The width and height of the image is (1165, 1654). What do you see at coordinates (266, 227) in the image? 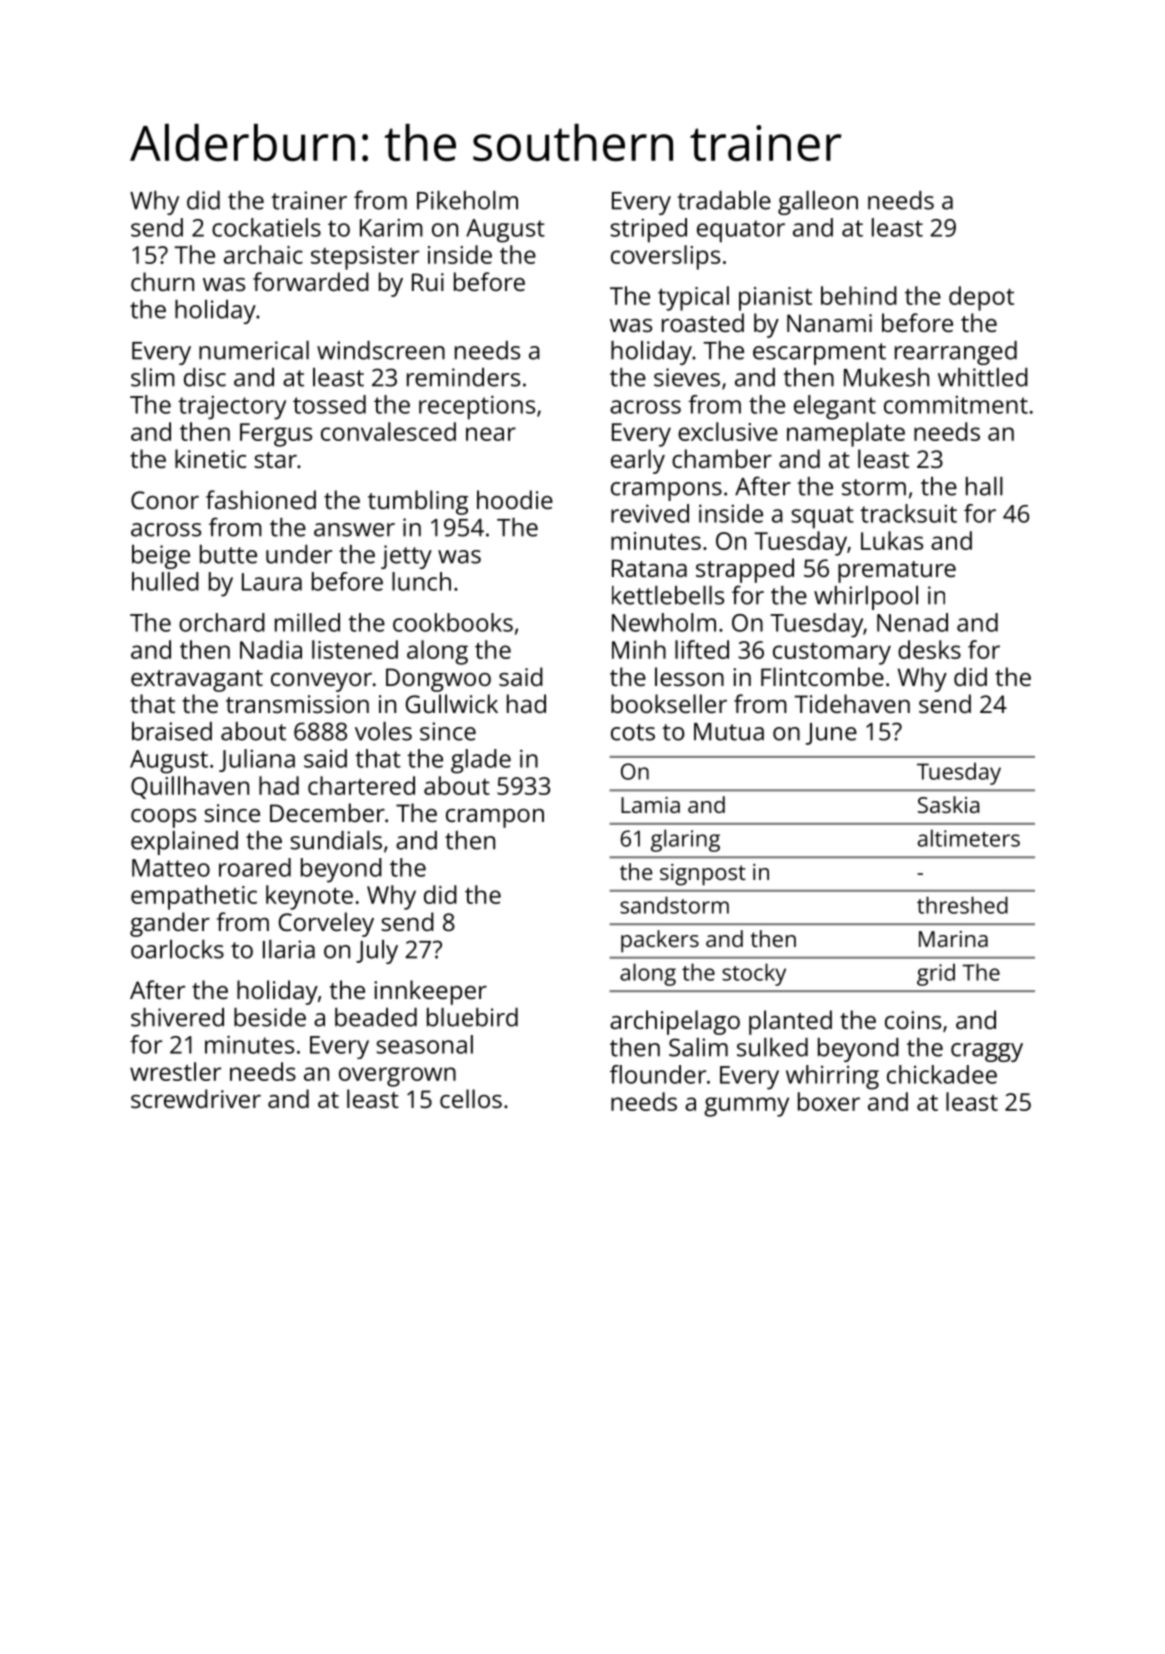
I see `cockatiels` at bounding box center [266, 227].
